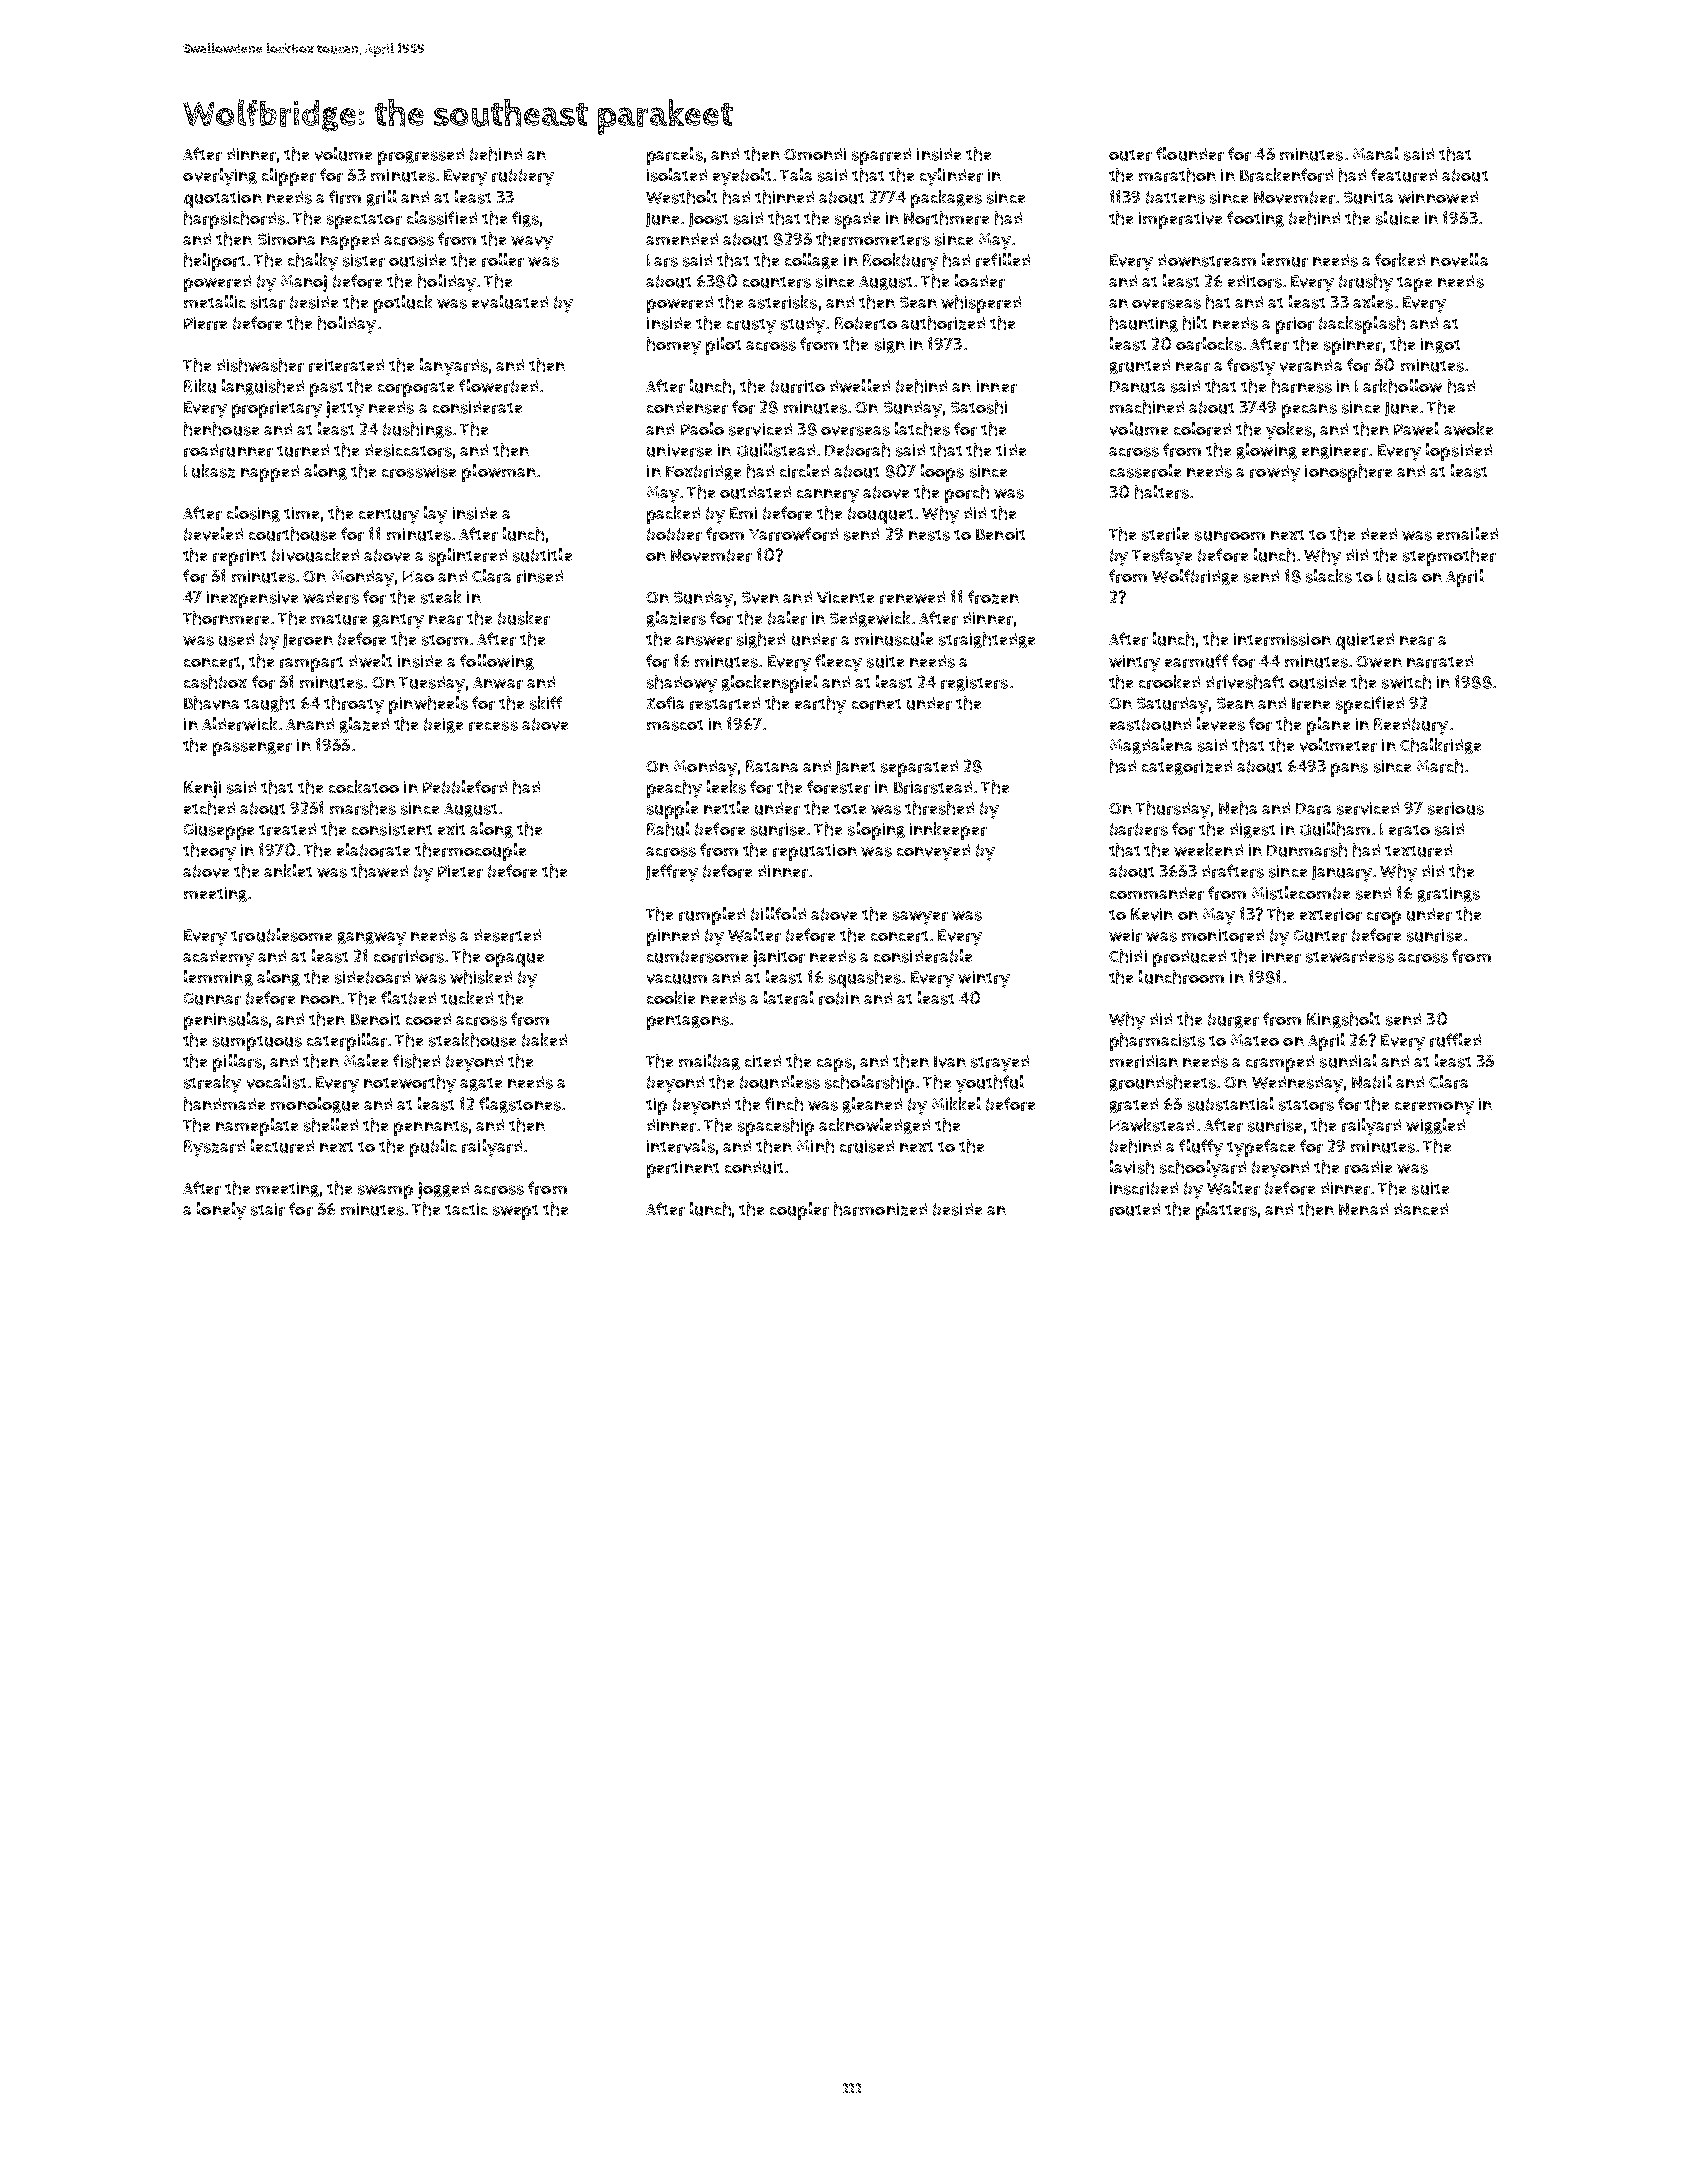 This page has height=2178, width=1683. What do you see at coordinates (672, 873) in the page?
I see `Jeffrey` at bounding box center [672, 873].
